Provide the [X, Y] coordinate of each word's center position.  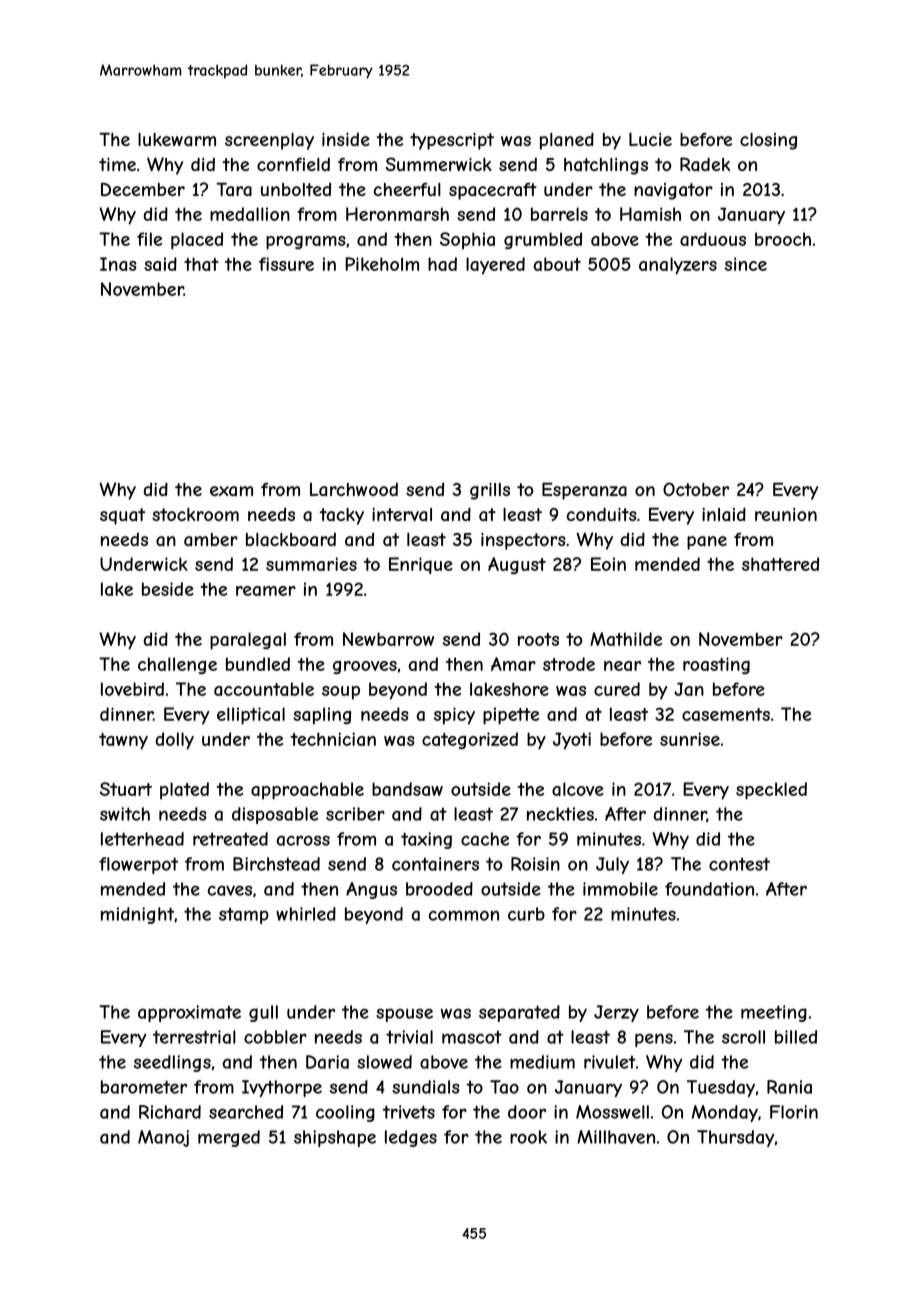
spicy [454, 716]
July [612, 865]
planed [567, 141]
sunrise [690, 739]
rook [528, 1137]
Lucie [650, 139]
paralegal [248, 641]
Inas [118, 264]
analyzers [678, 266]
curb [526, 914]
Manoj [163, 1138]
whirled [306, 914]
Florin [794, 1112]
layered [495, 266]
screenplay [269, 141]
